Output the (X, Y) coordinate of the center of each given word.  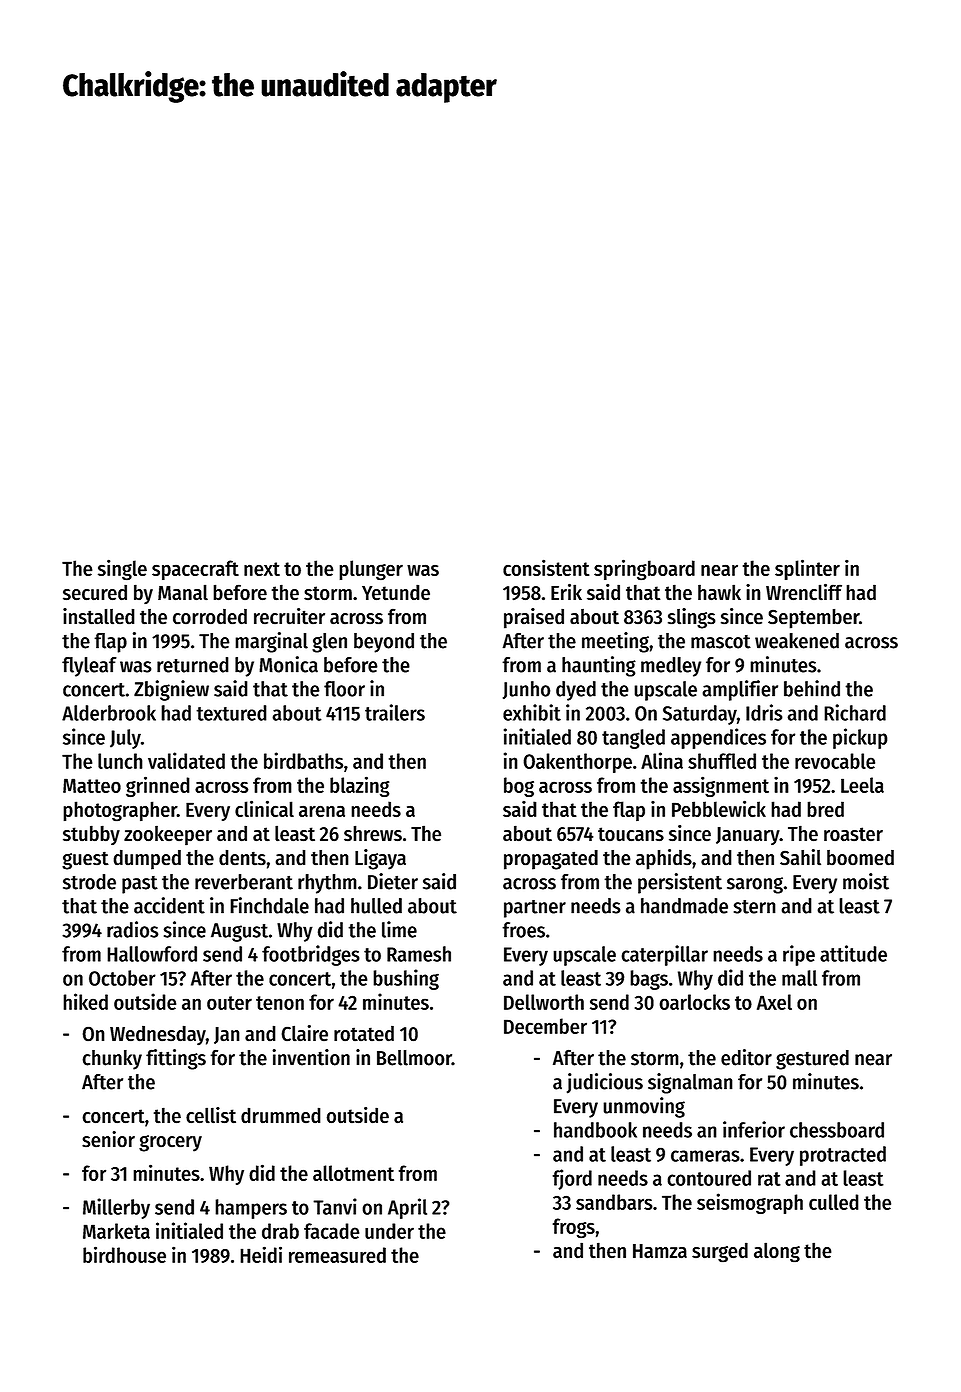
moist (866, 881)
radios (133, 929)
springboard (644, 569)
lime (399, 929)
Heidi (261, 1254)
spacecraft (195, 570)
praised (534, 618)
